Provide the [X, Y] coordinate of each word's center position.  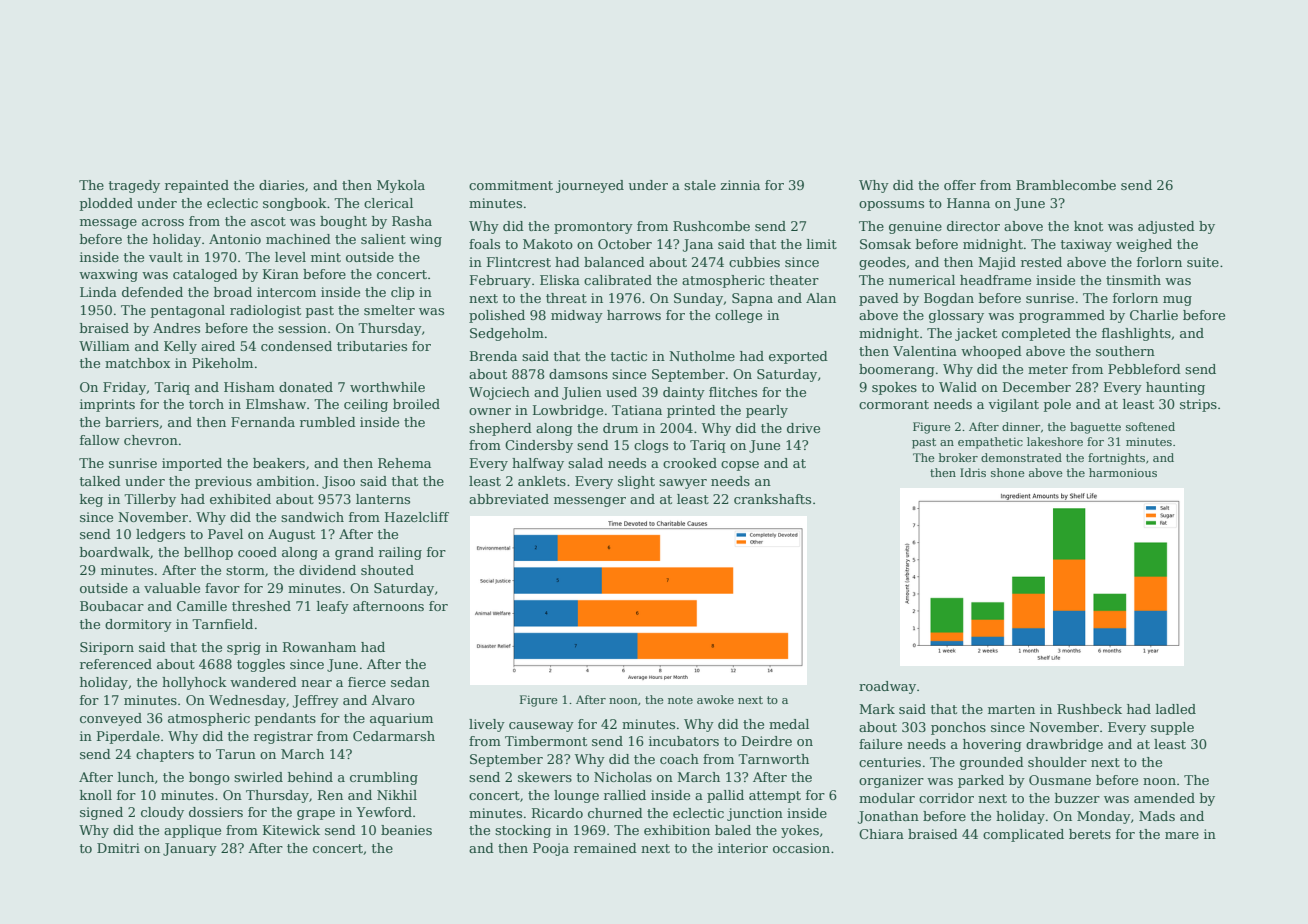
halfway [538, 464]
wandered [263, 682]
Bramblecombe [1066, 185]
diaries [281, 185]
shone [1008, 472]
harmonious [1123, 472]
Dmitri [118, 848]
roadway [887, 687]
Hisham [249, 387]
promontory [593, 228]
